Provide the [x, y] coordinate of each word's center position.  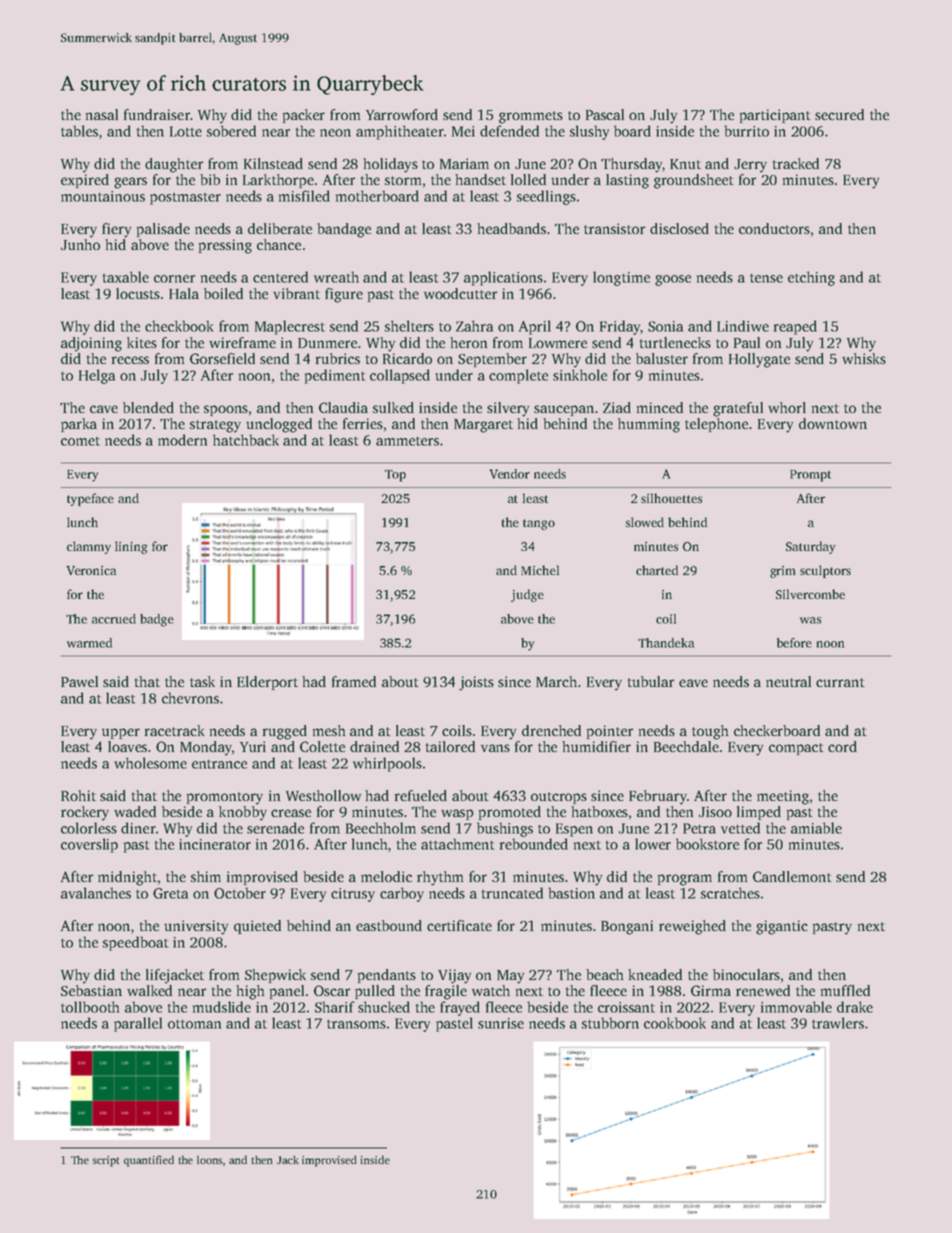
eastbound [389, 925]
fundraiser [157, 114]
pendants [387, 976]
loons [209, 1160]
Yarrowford [402, 114]
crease [291, 813]
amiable [816, 828]
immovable [796, 1007]
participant [775, 116]
